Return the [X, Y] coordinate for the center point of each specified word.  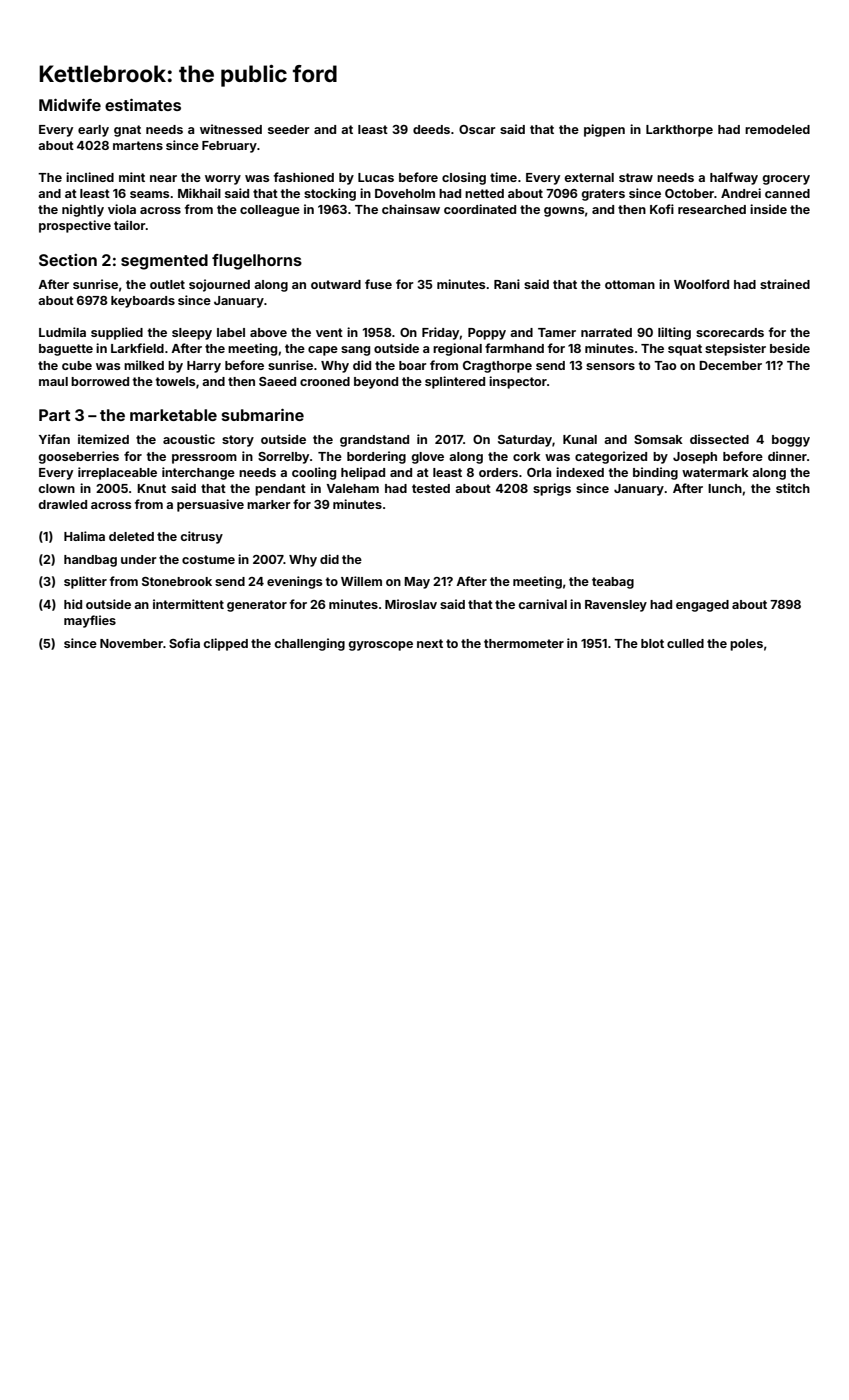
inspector [518, 382]
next [430, 643]
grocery [786, 180]
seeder [289, 129]
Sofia [184, 643]
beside [790, 348]
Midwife [70, 105]
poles [746, 645]
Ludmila [62, 332]
